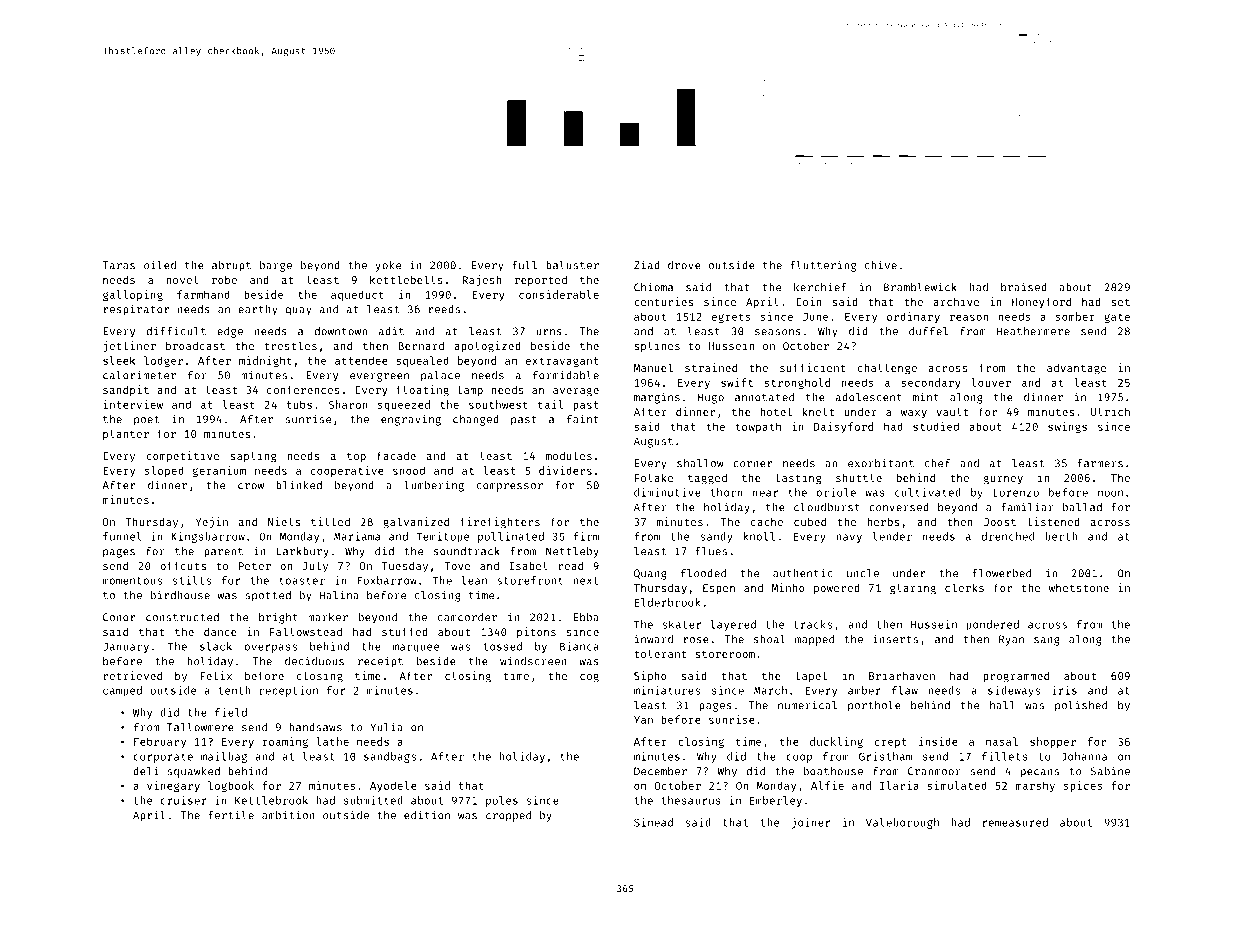  What do you see at coordinates (1110, 411) in the page?
I see `Ulrich` at bounding box center [1110, 411].
